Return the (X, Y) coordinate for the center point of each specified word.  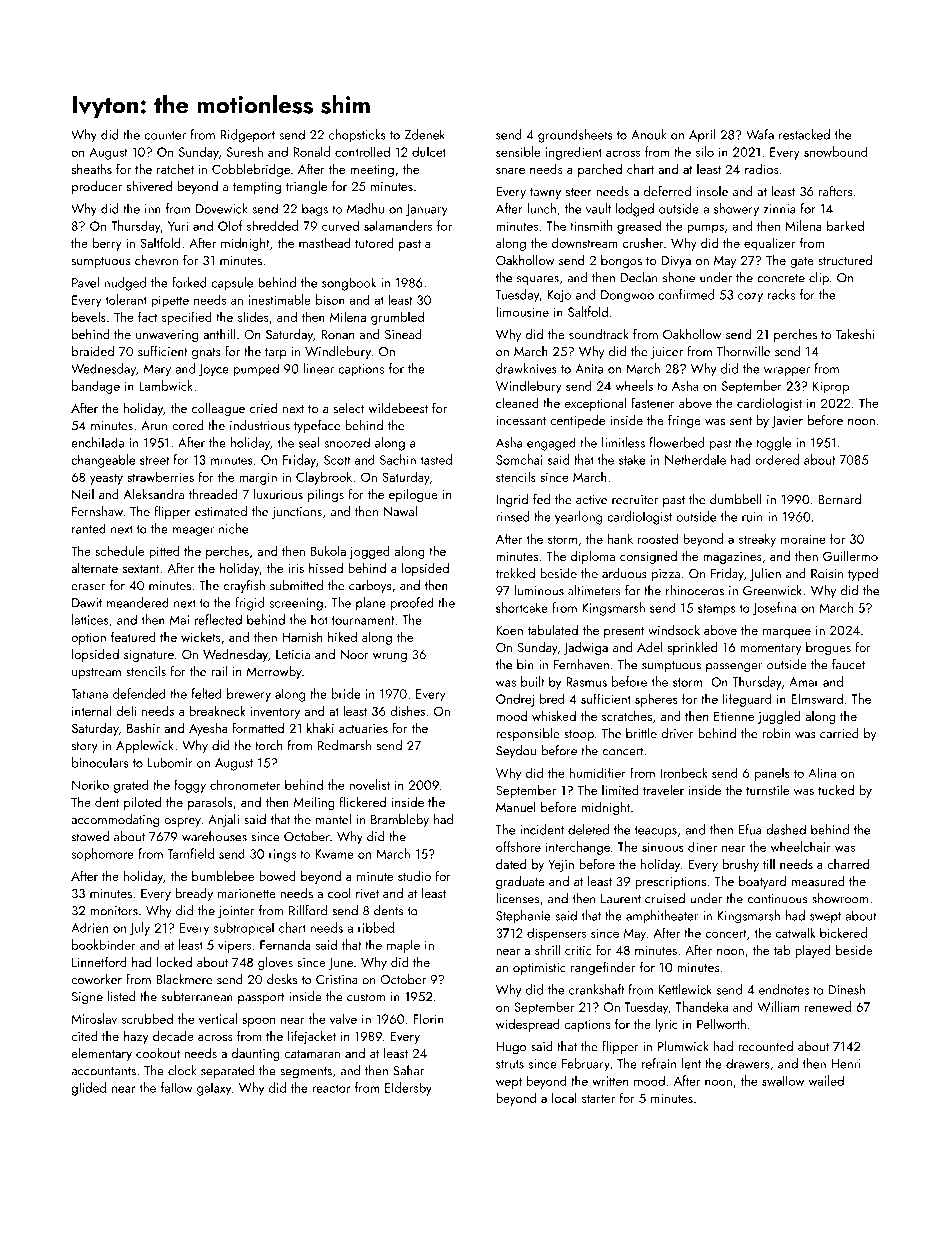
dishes (407, 710)
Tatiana (89, 694)
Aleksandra (153, 494)
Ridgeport (248, 136)
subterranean (197, 996)
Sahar (408, 1070)
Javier (787, 422)
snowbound (835, 151)
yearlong (578, 518)
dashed (786, 829)
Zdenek (425, 134)
